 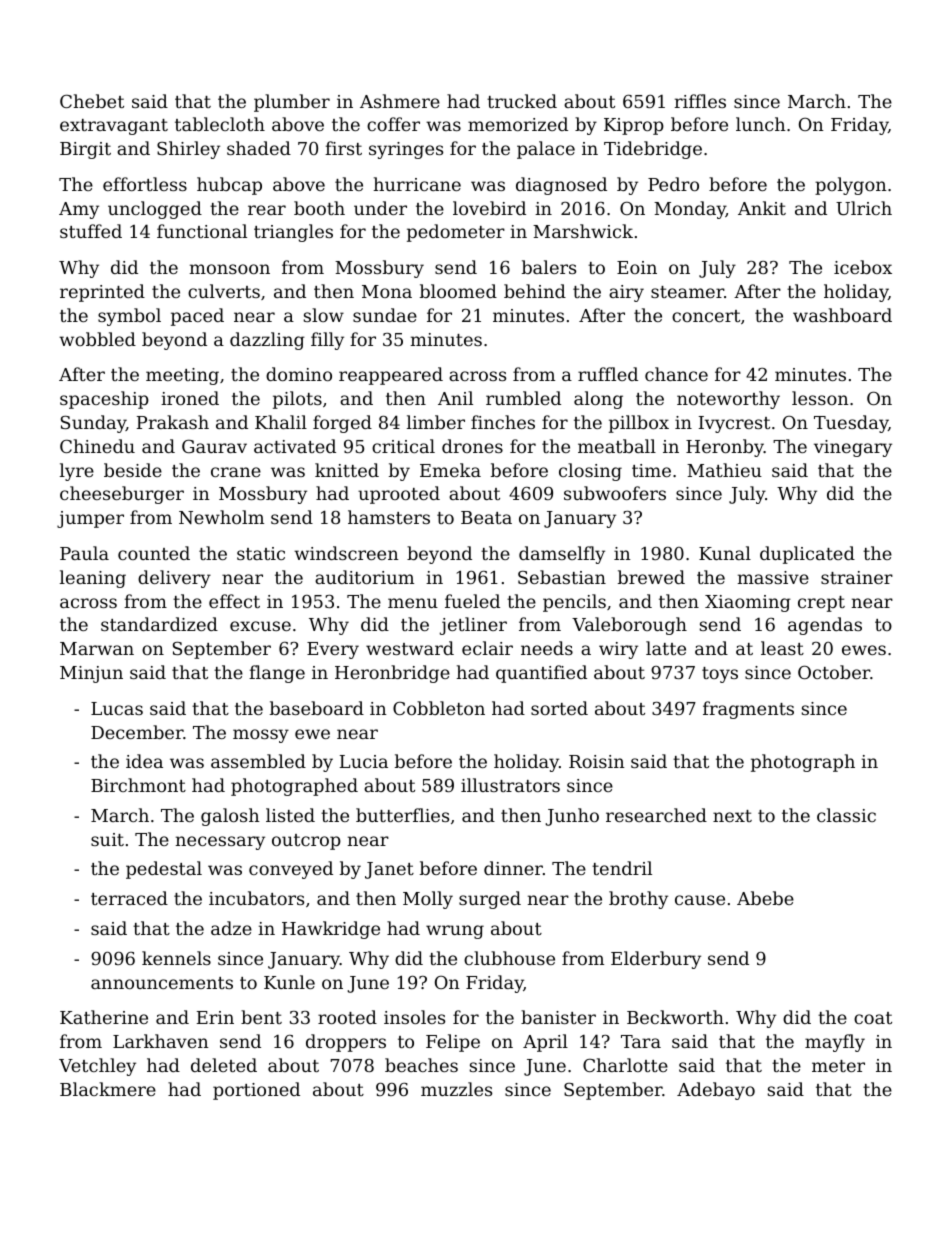 I want to click on Chebet, so click(x=92, y=101).
